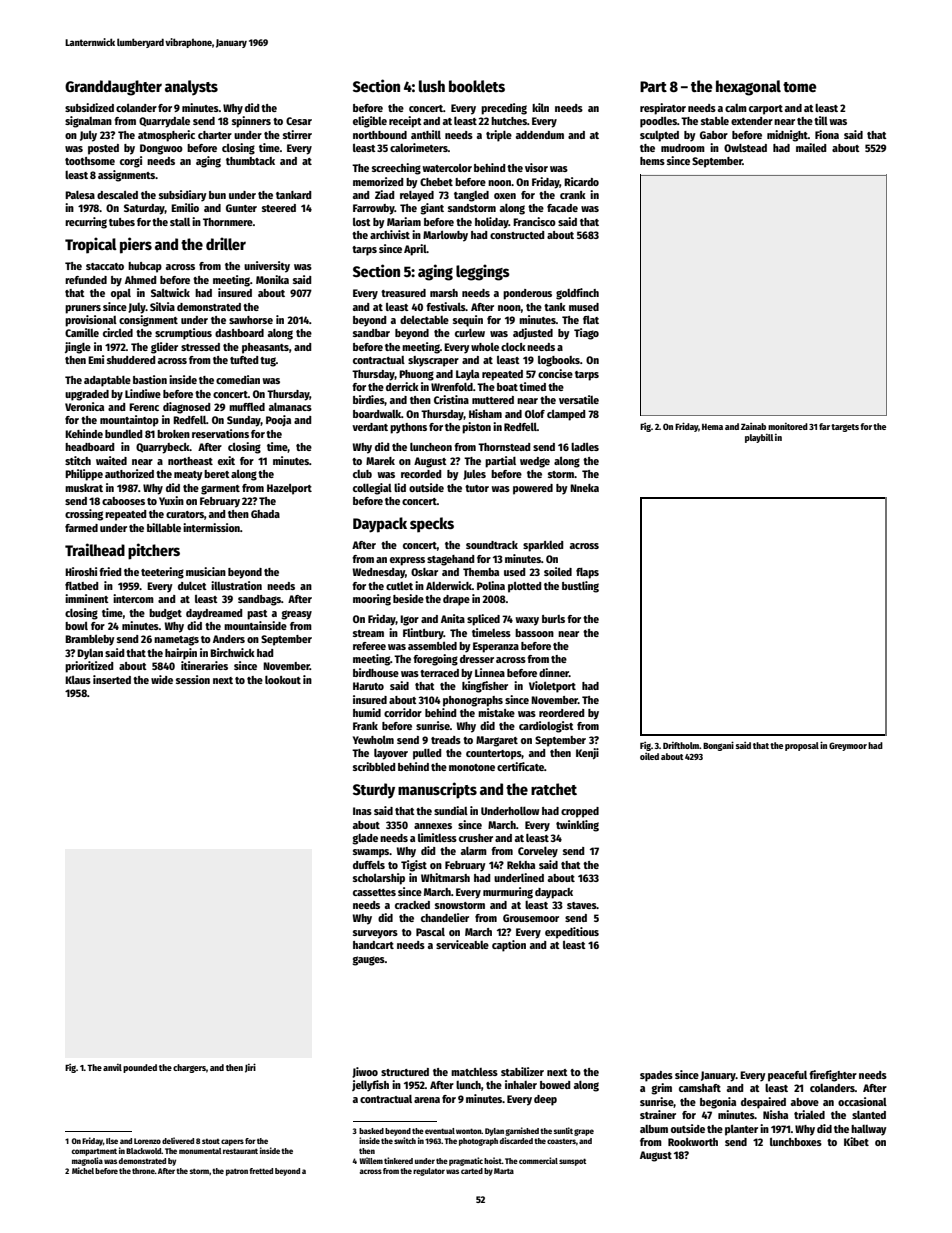 This document has height=1233, width=952. Describe the element at coordinates (545, 1100) in the document. I see `deep` at that location.
